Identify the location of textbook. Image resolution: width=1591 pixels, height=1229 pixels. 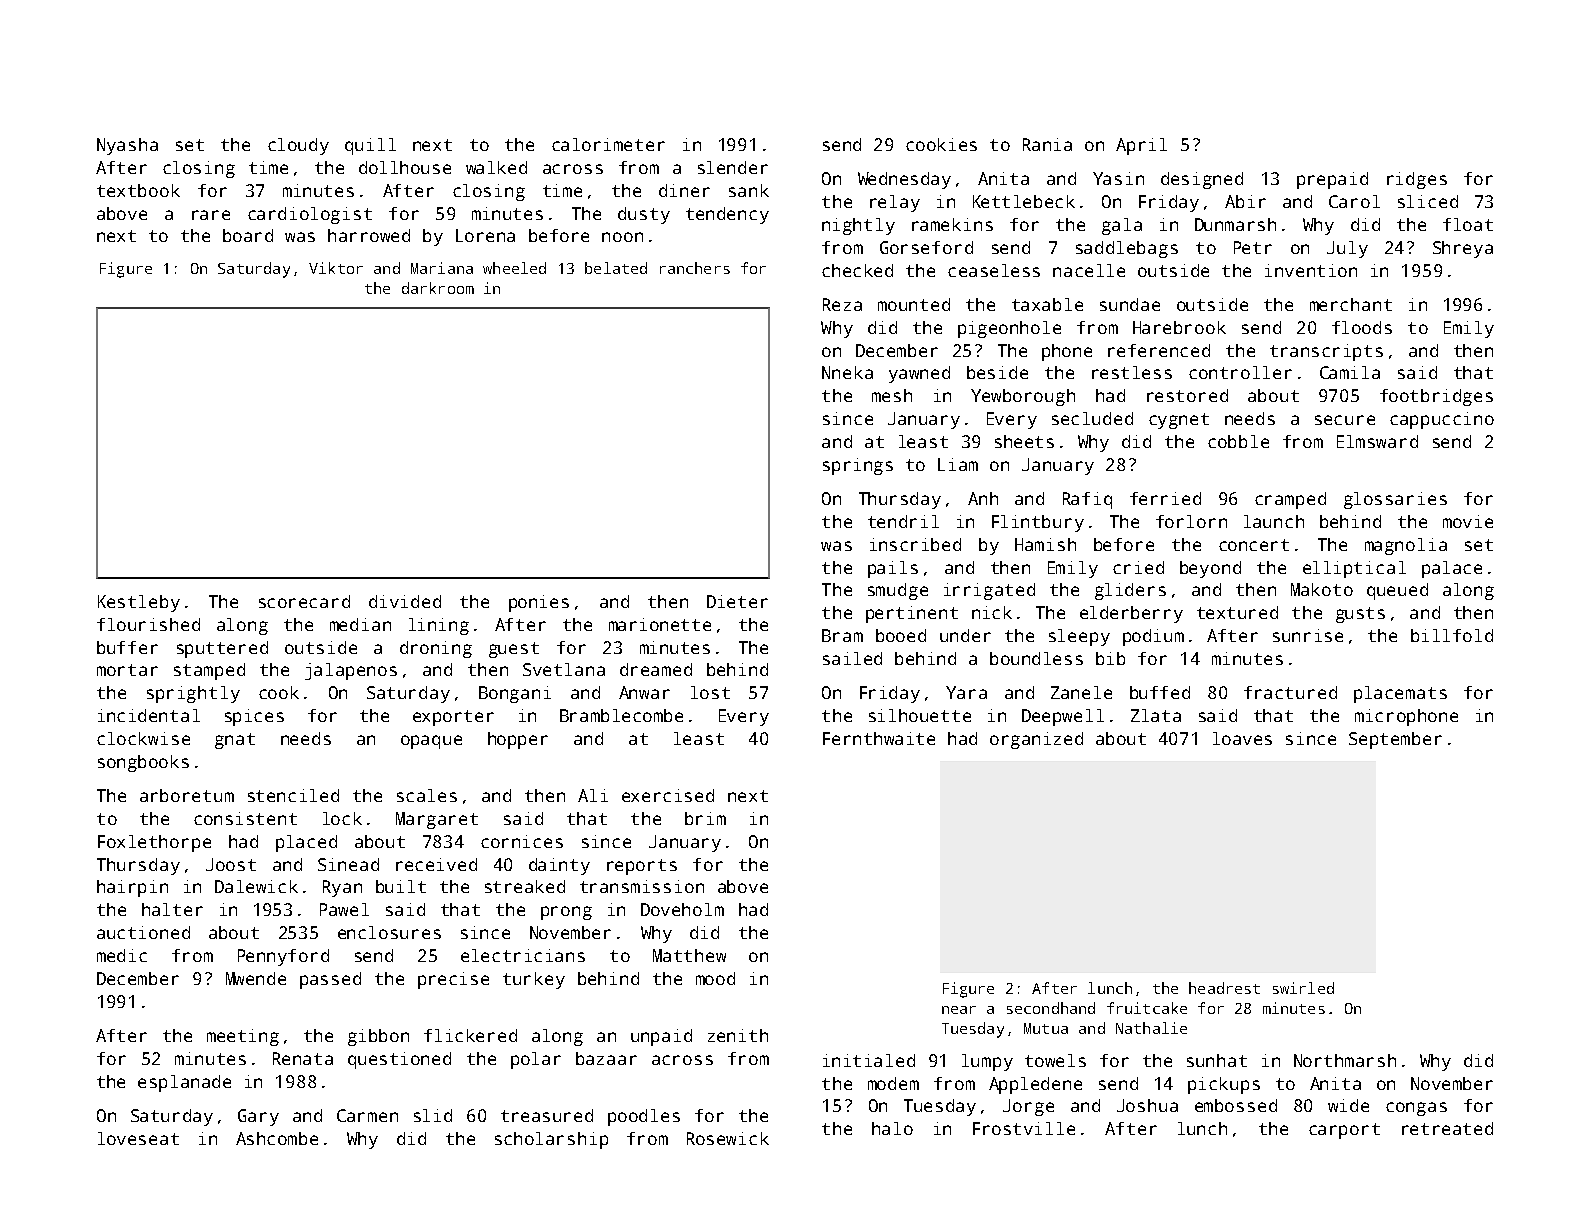
(138, 190).
